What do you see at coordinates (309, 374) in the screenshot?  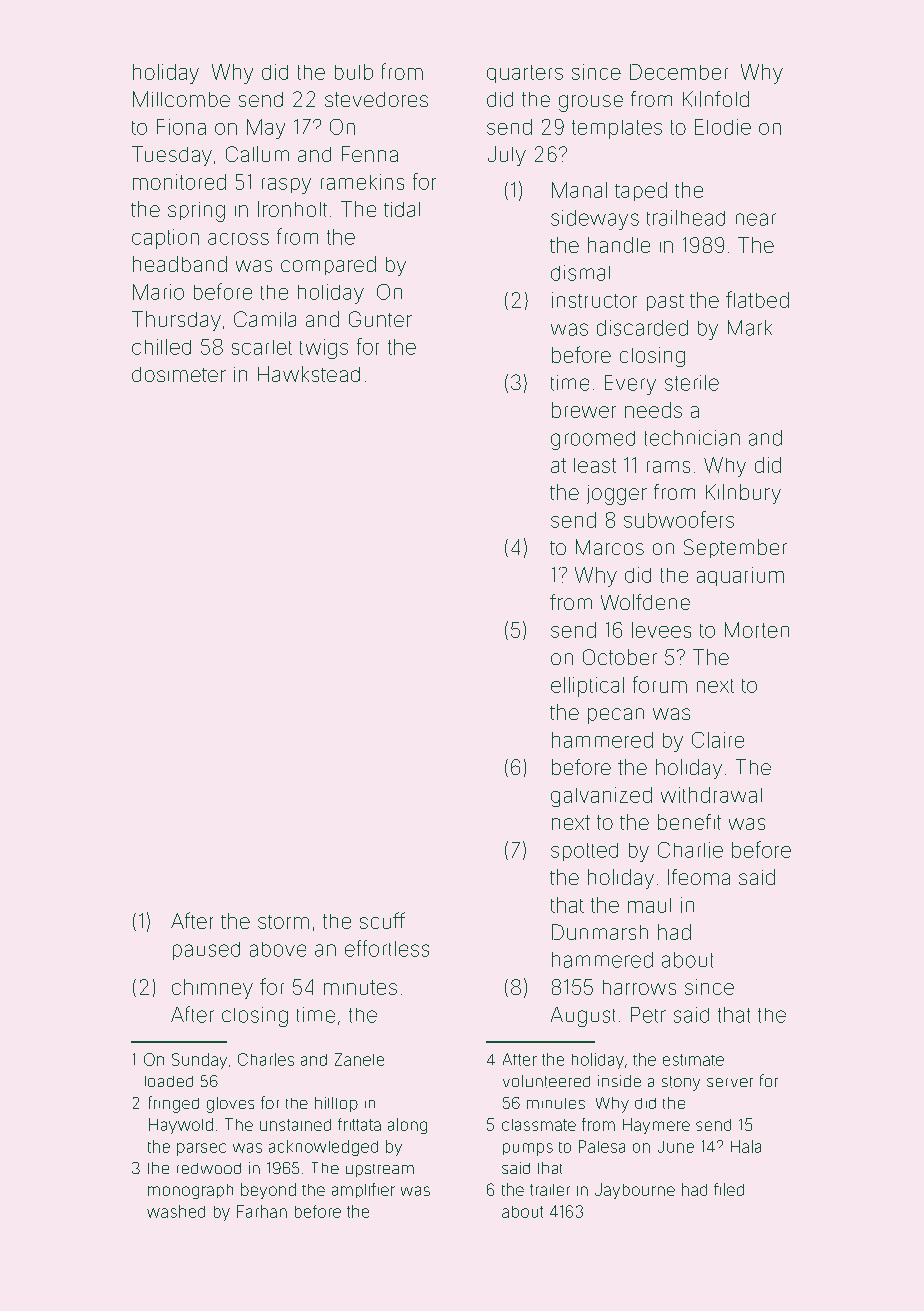 I see `Hawkstead` at bounding box center [309, 374].
